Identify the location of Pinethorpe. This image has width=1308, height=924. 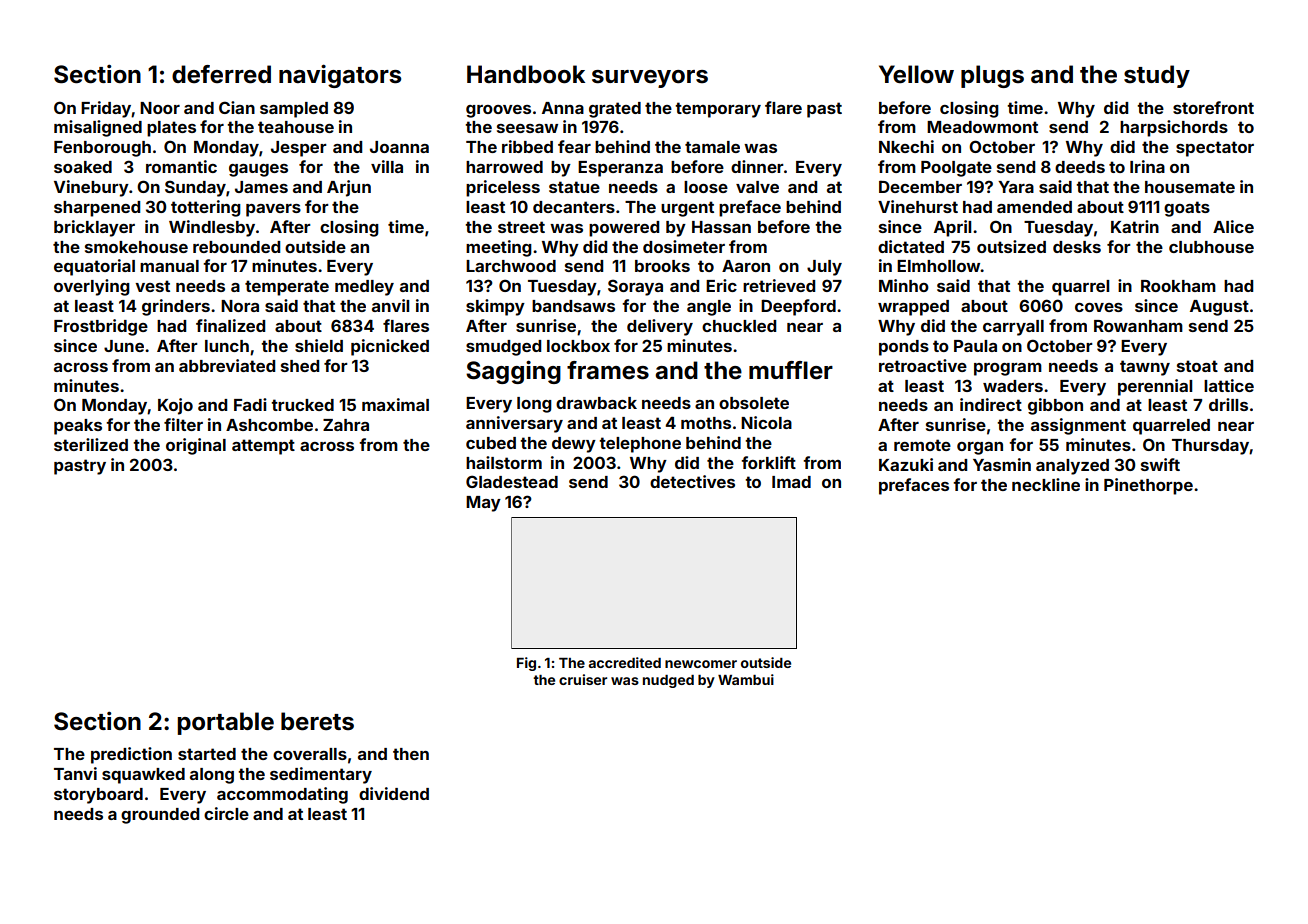
(1148, 486).
